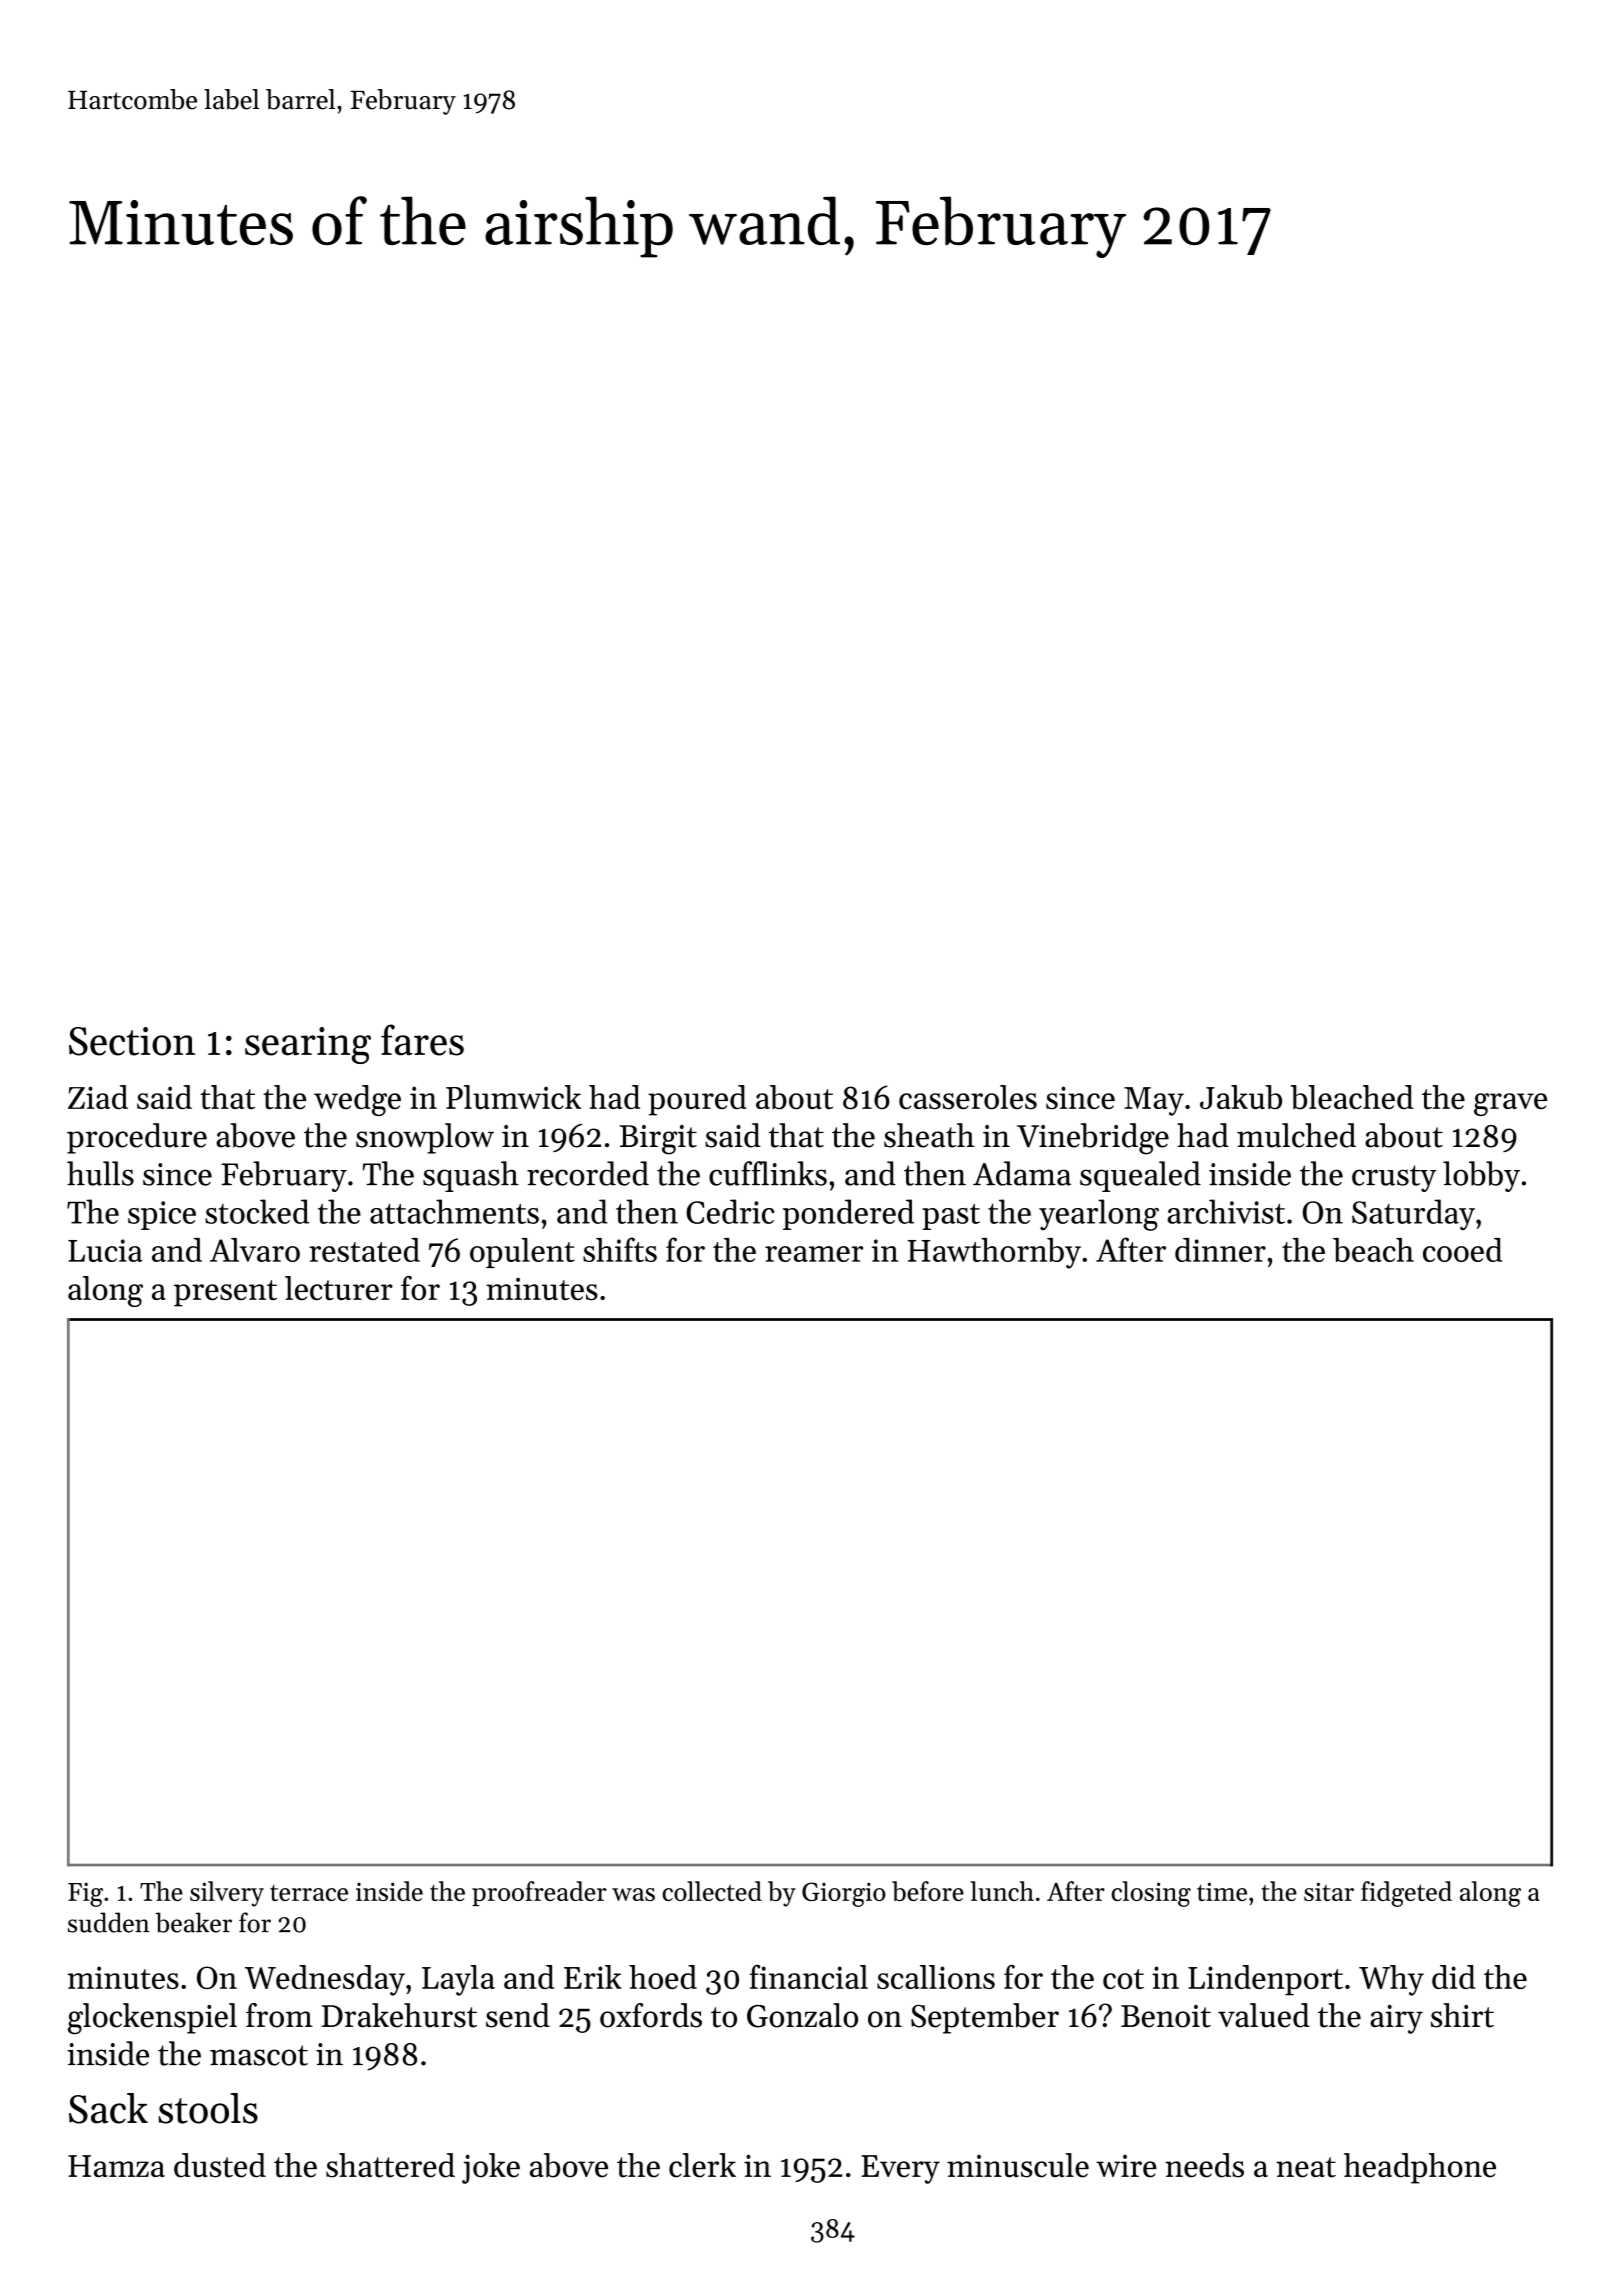  What do you see at coordinates (208, 2108) in the page?
I see `stools` at bounding box center [208, 2108].
